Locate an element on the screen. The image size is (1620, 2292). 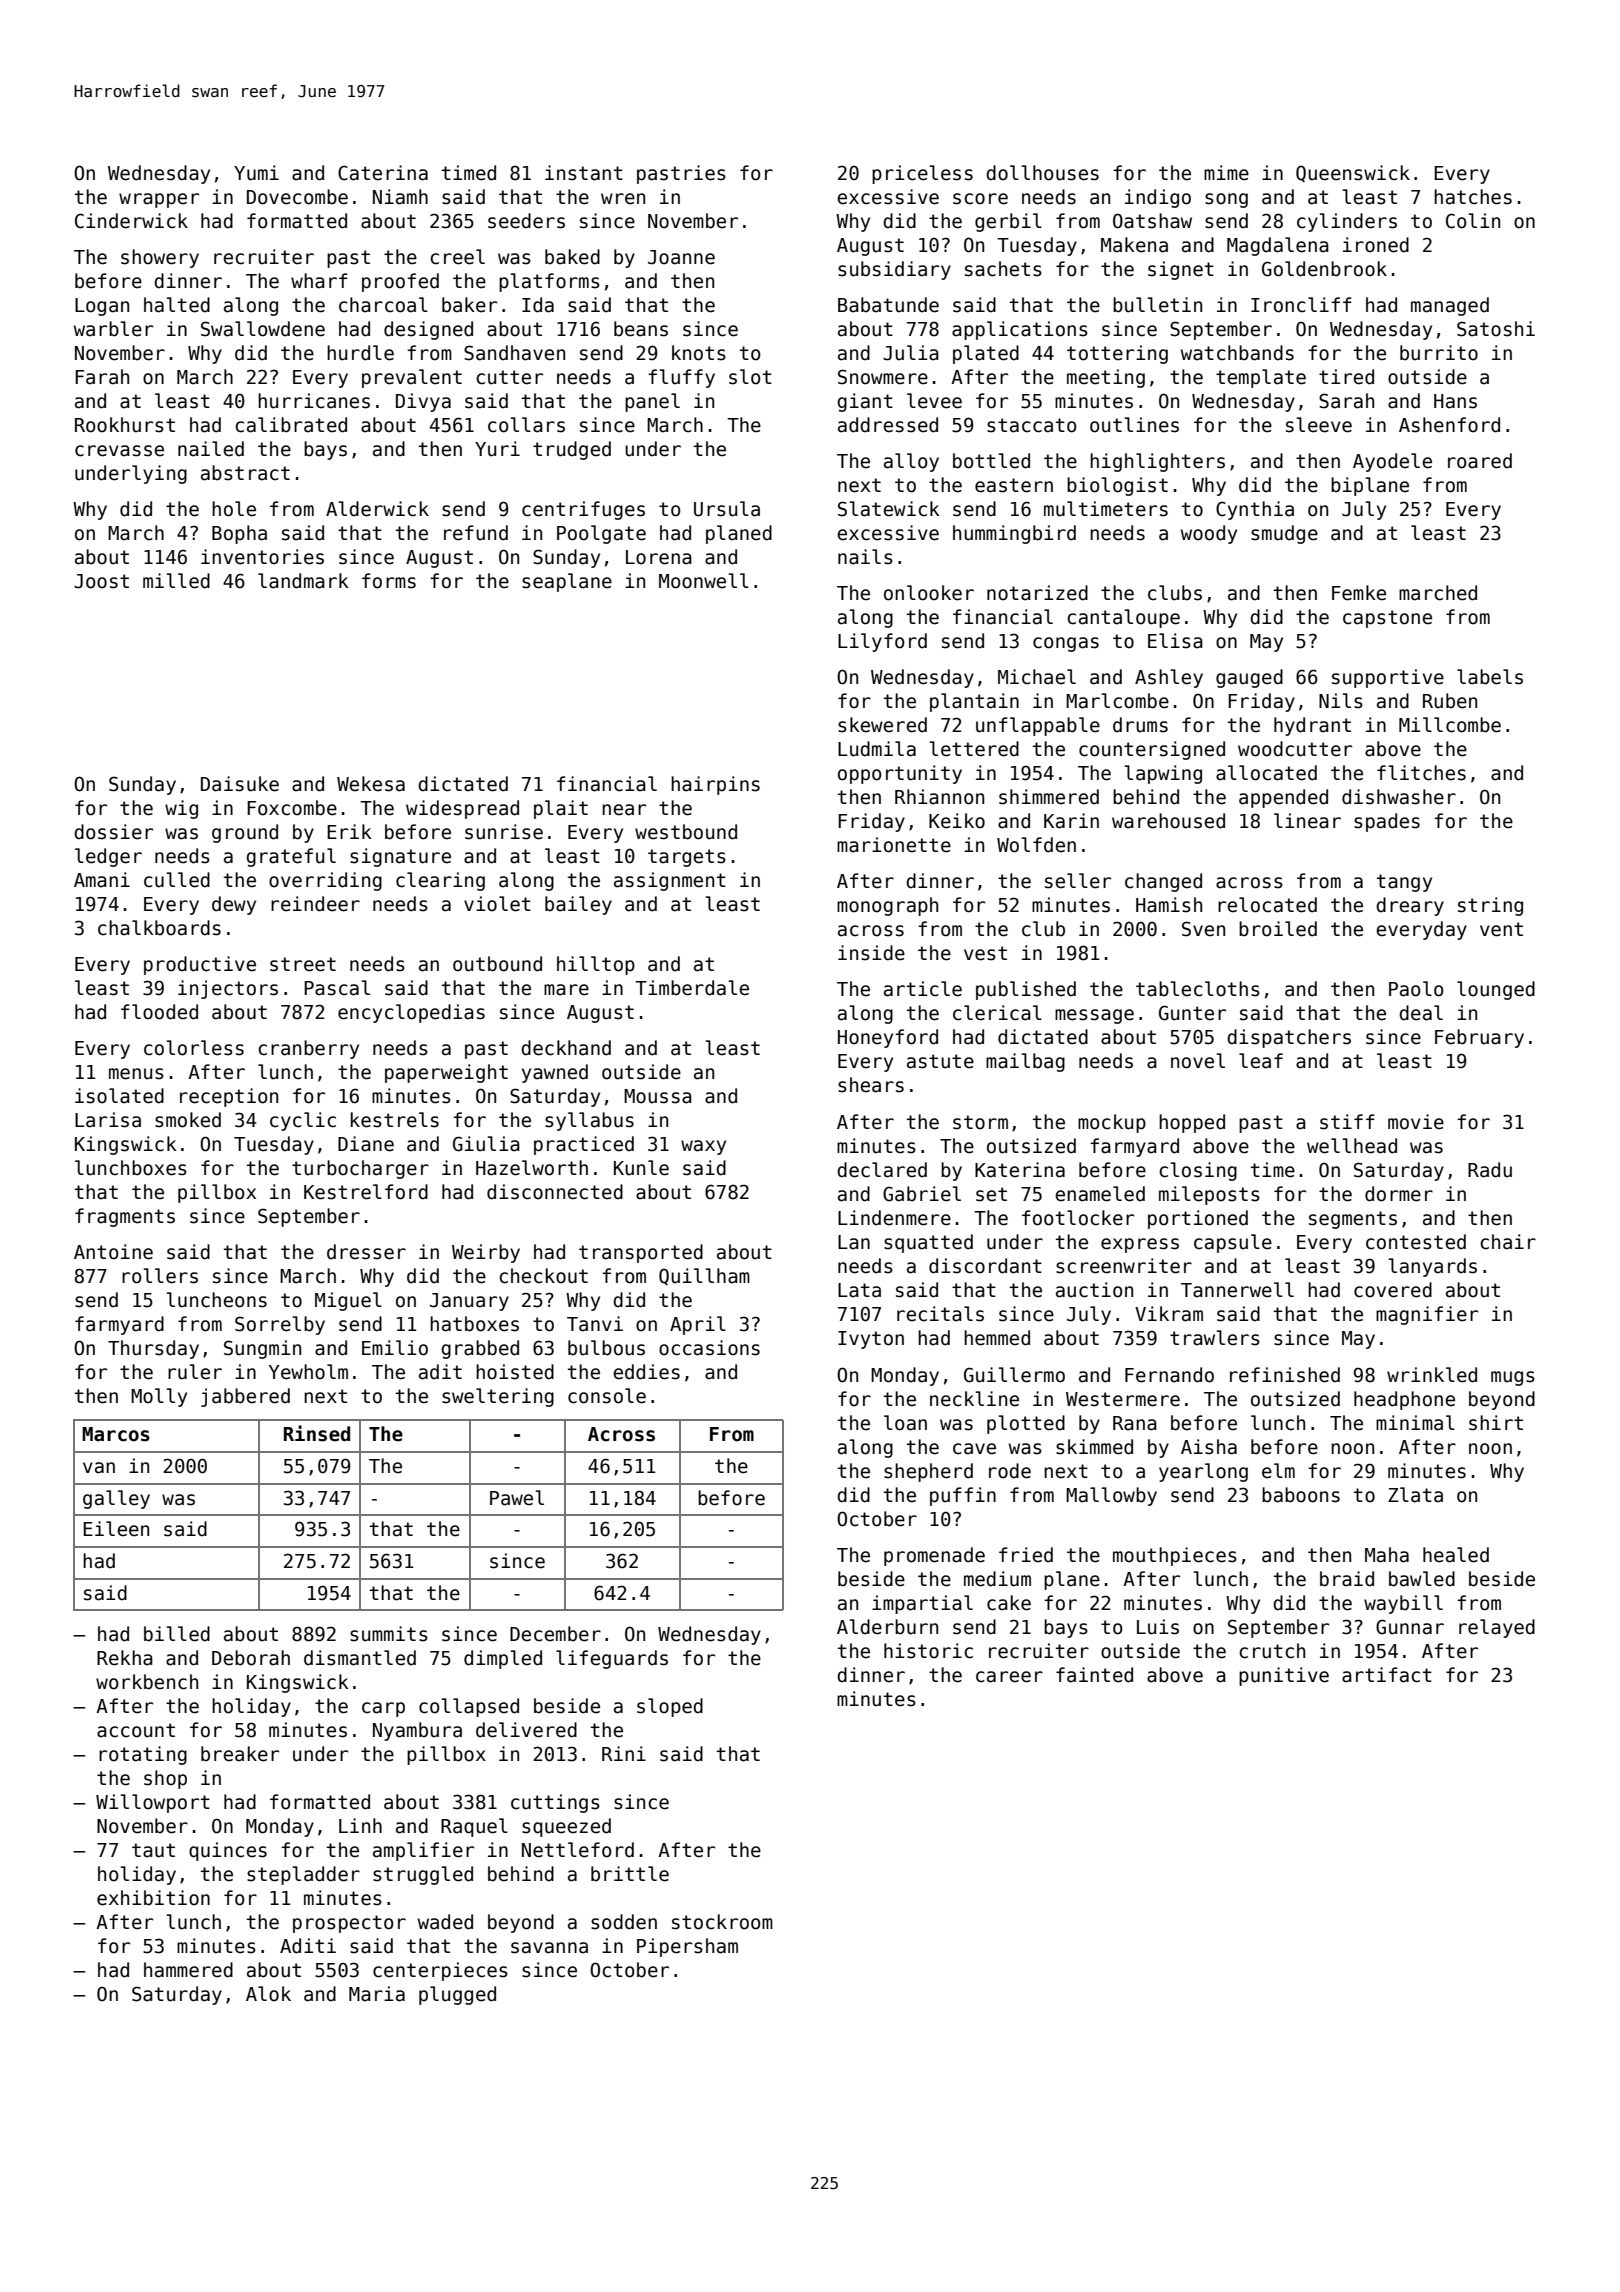
career is located at coordinates (1009, 1677).
